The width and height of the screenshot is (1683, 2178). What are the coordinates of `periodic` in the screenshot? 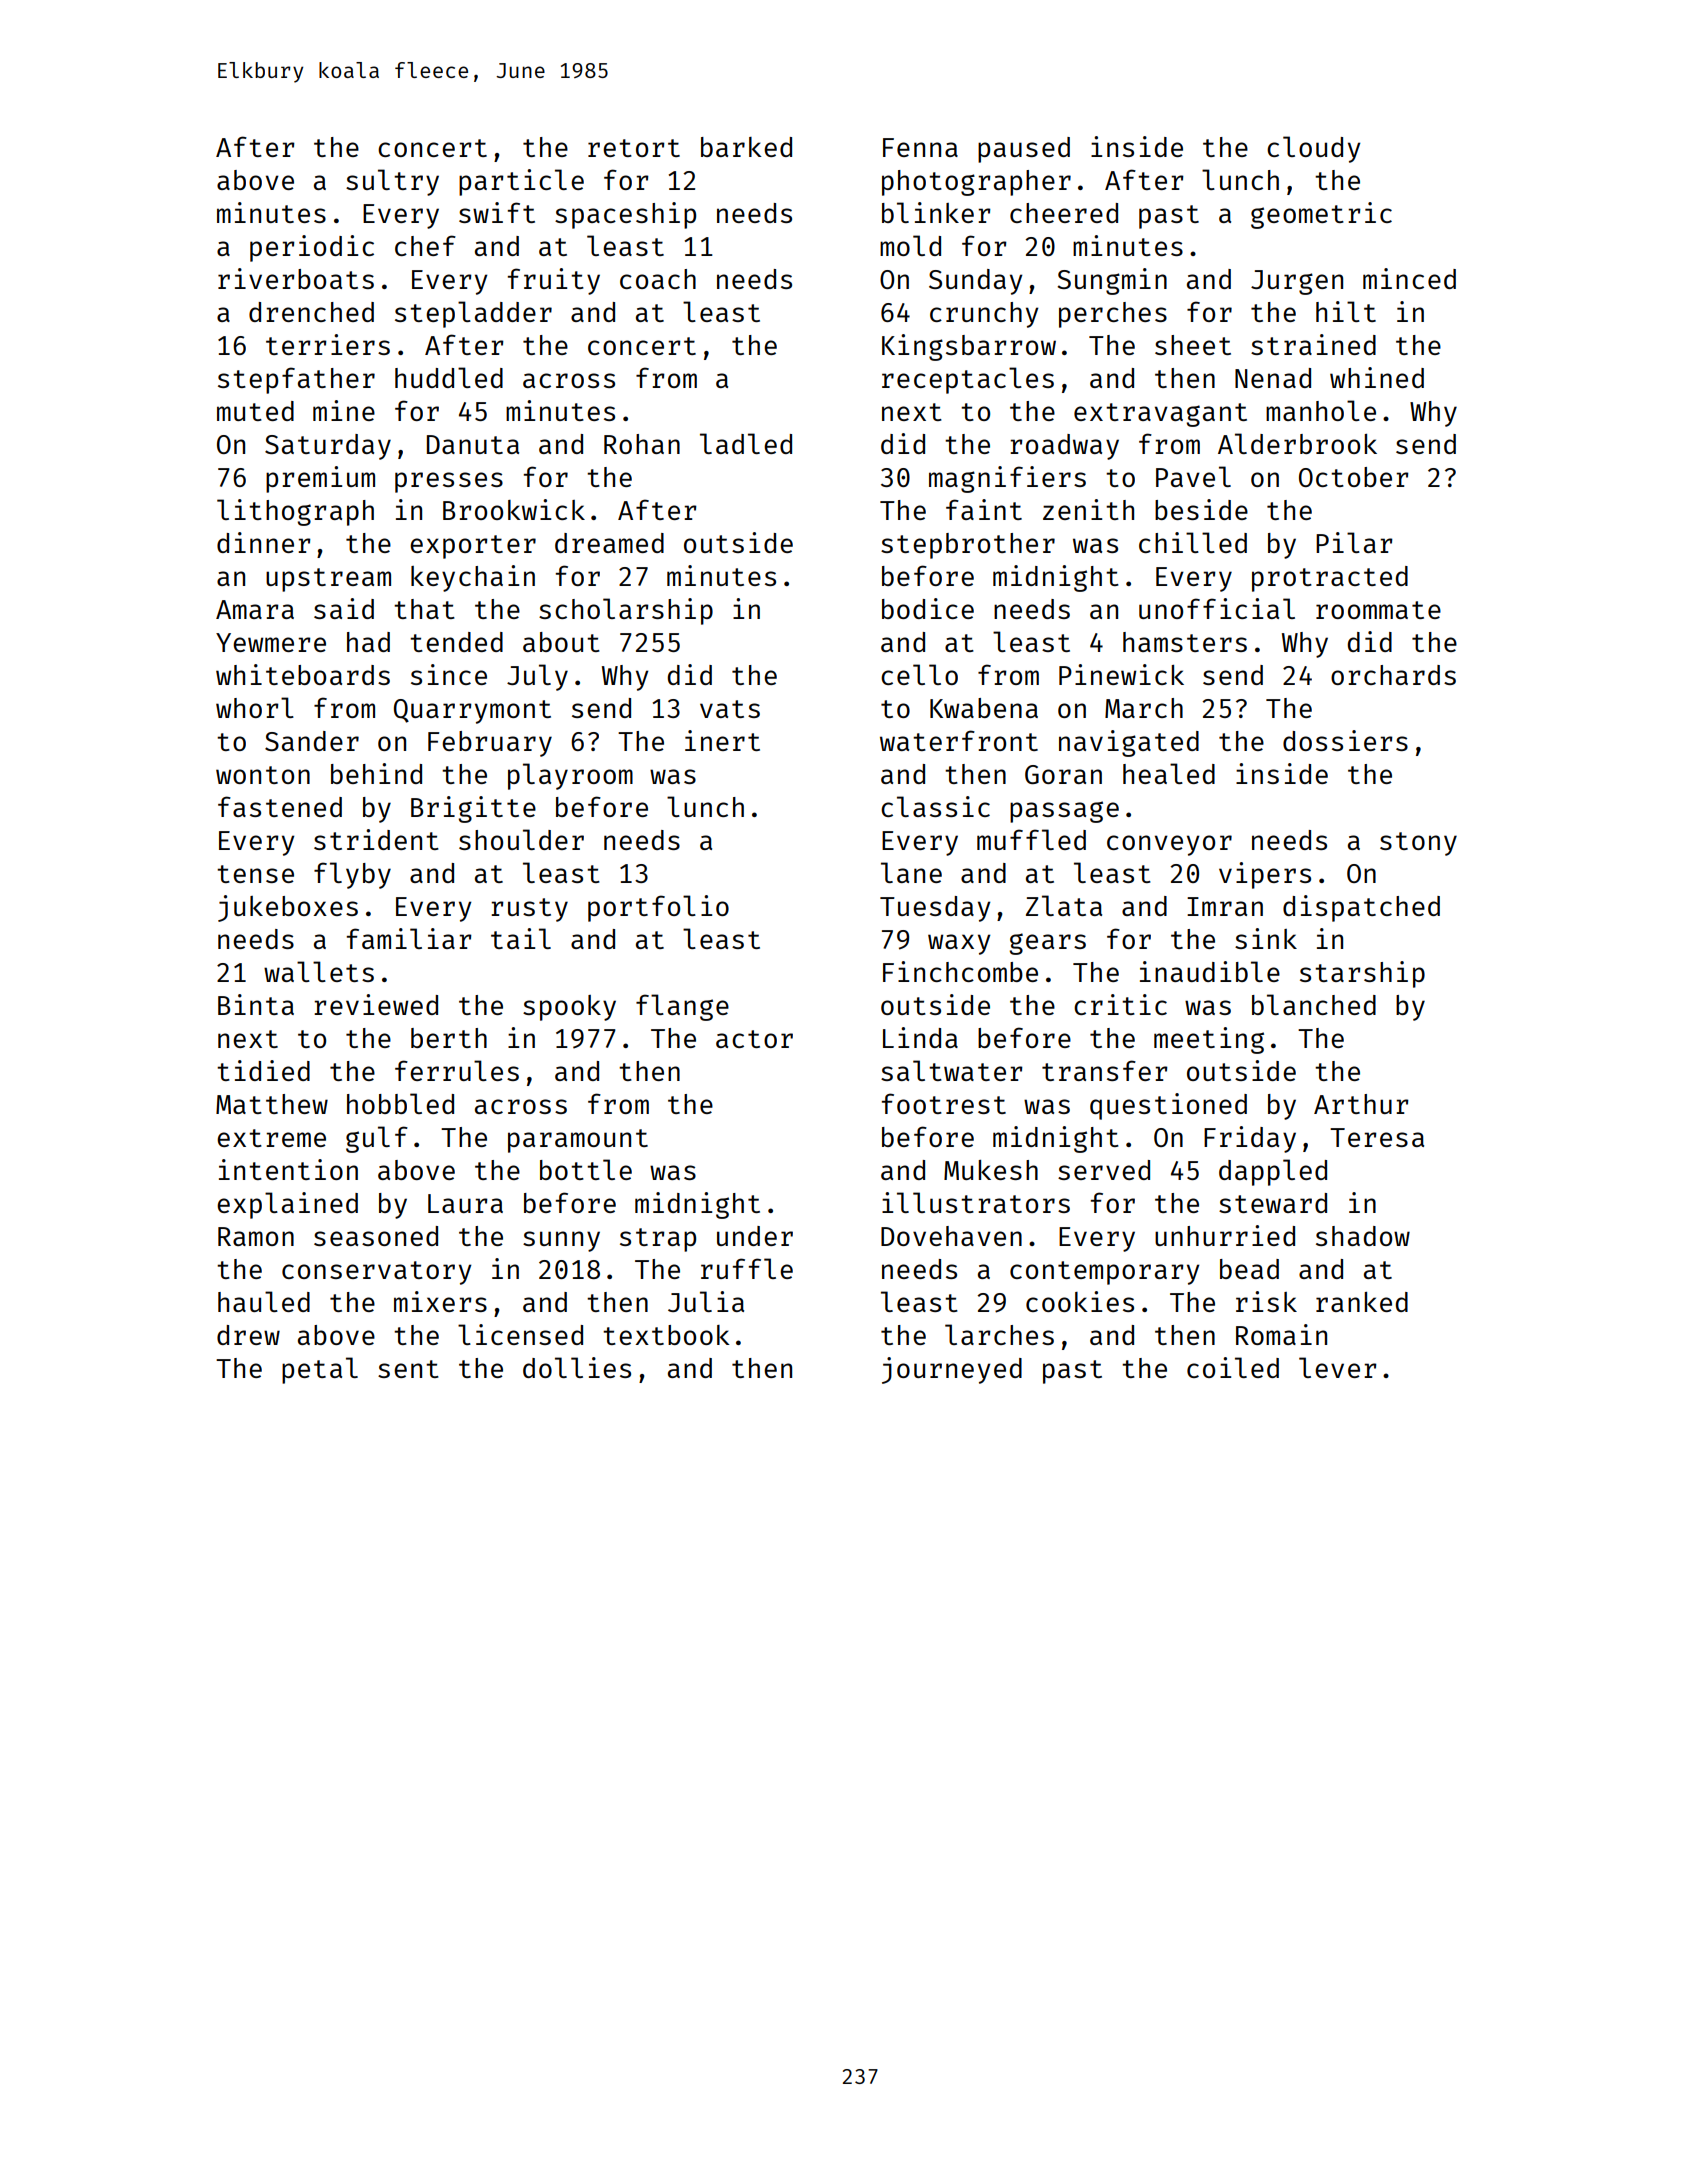 It's located at (312, 248).
